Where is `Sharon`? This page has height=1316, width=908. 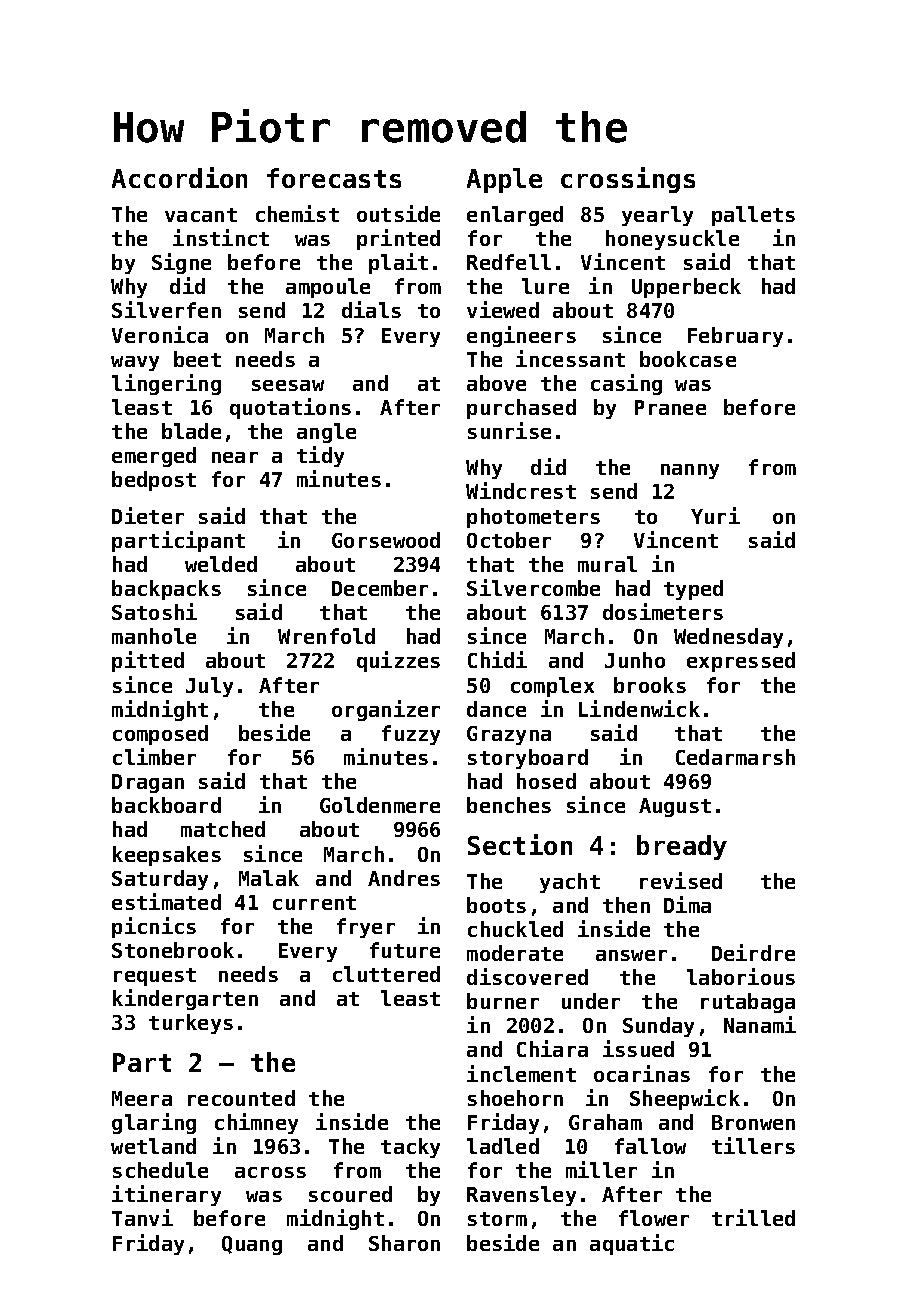 Sharon is located at coordinates (404, 1243).
